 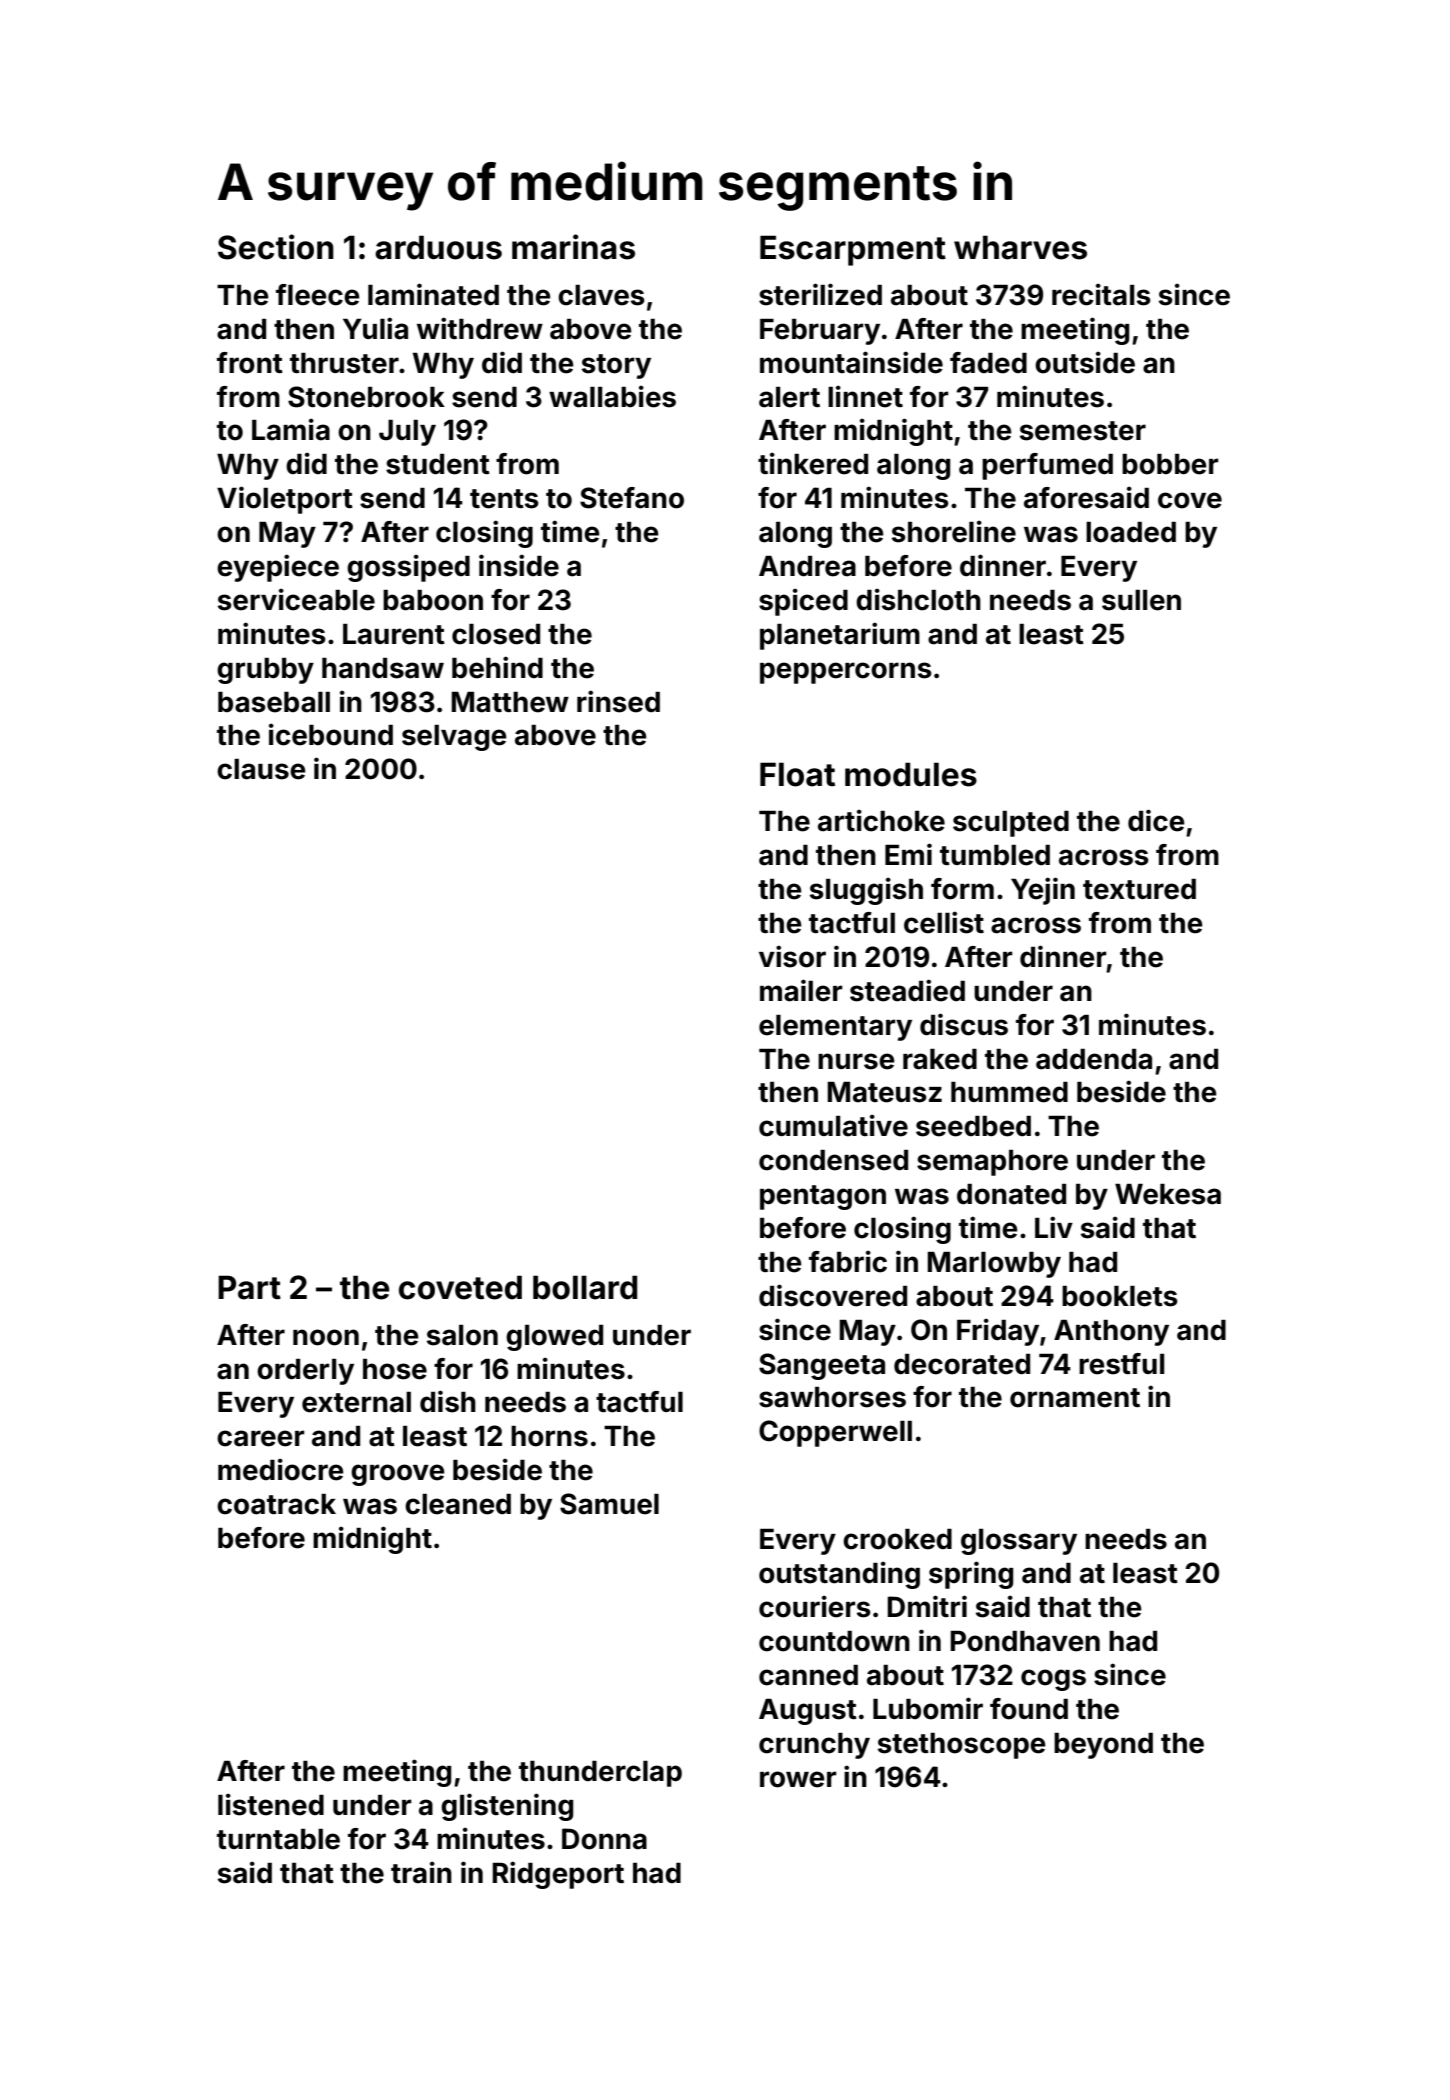 What do you see at coordinates (1141, 600) in the image?
I see `sullen` at bounding box center [1141, 600].
